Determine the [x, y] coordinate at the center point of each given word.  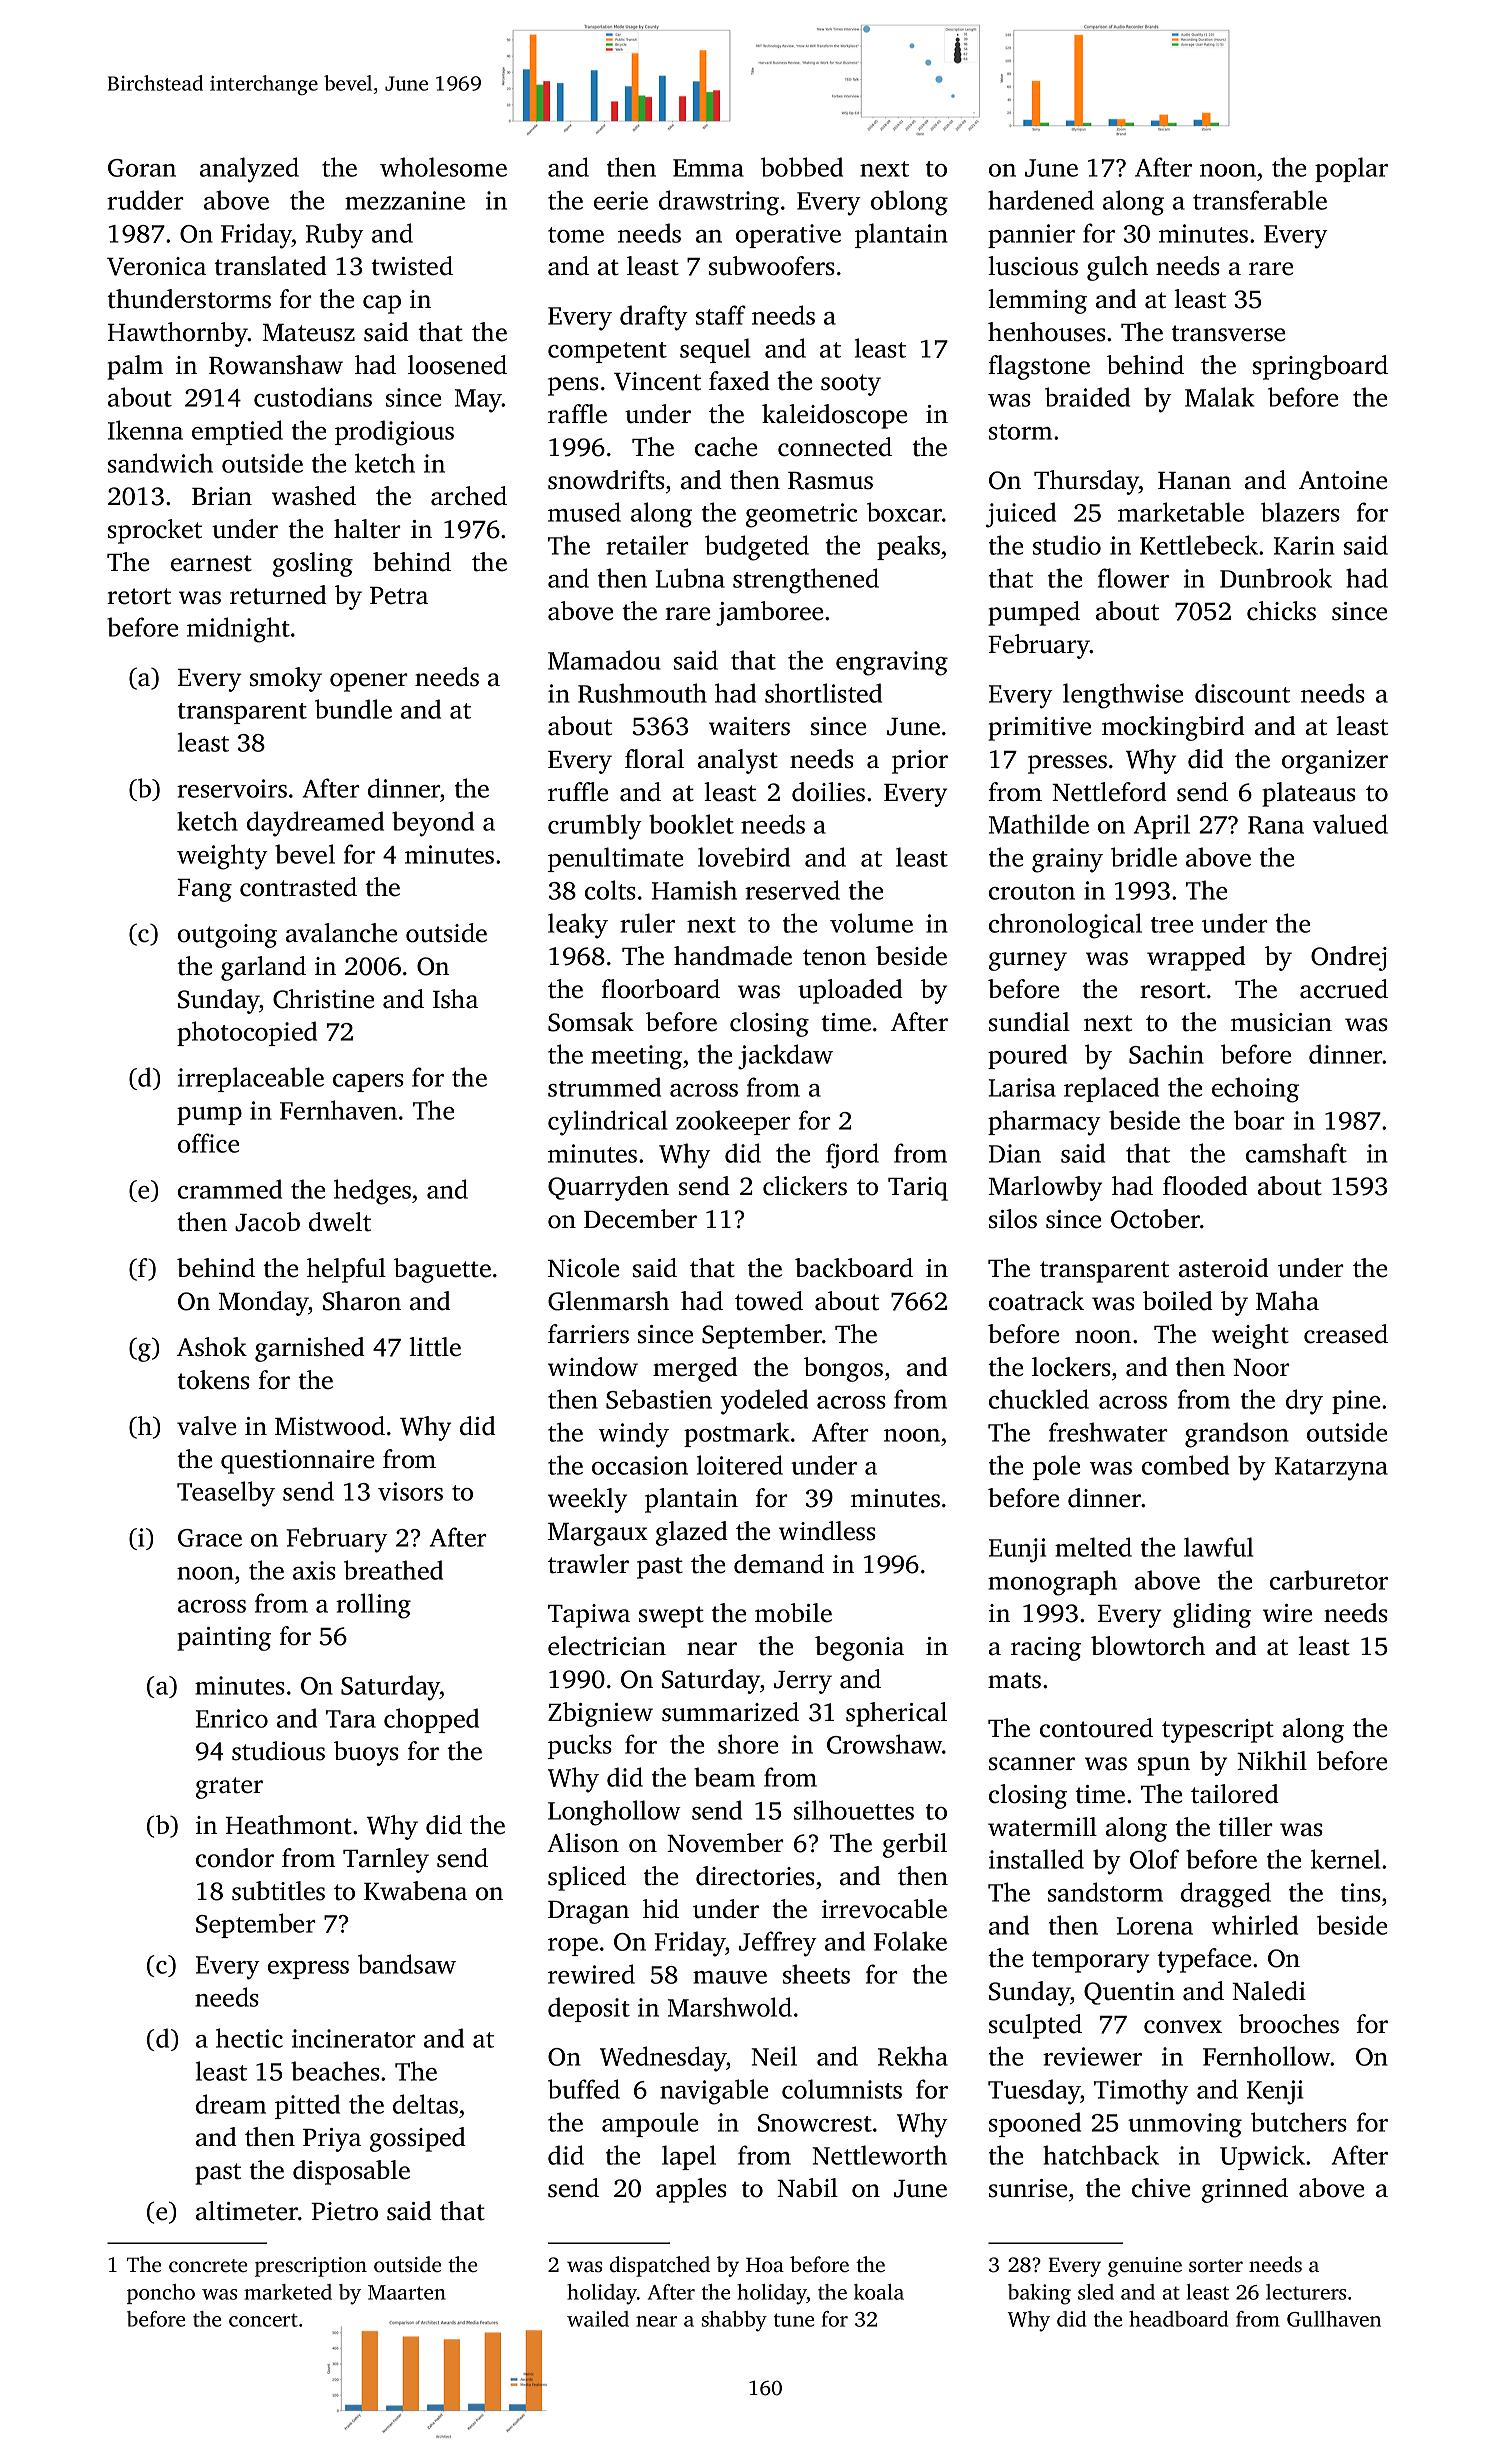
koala [879, 2292]
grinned [1245, 2190]
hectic [249, 2038]
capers [368, 1083]
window [593, 1367]
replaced [1111, 1089]
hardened [1041, 200]
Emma [708, 168]
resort [1173, 990]
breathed [393, 1570]
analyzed [249, 170]
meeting [636, 1057]
